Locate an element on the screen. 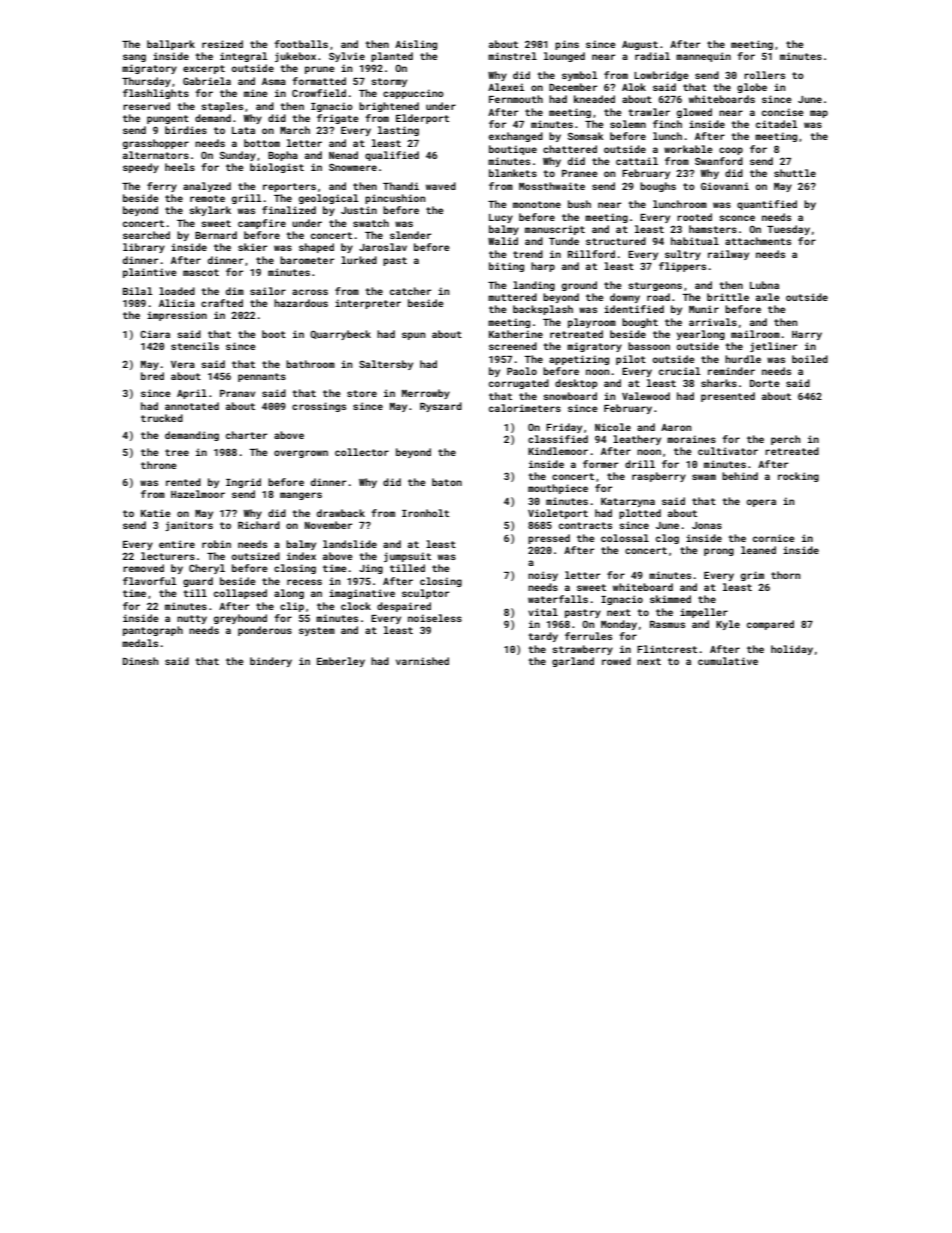  bindery is located at coordinates (271, 662).
